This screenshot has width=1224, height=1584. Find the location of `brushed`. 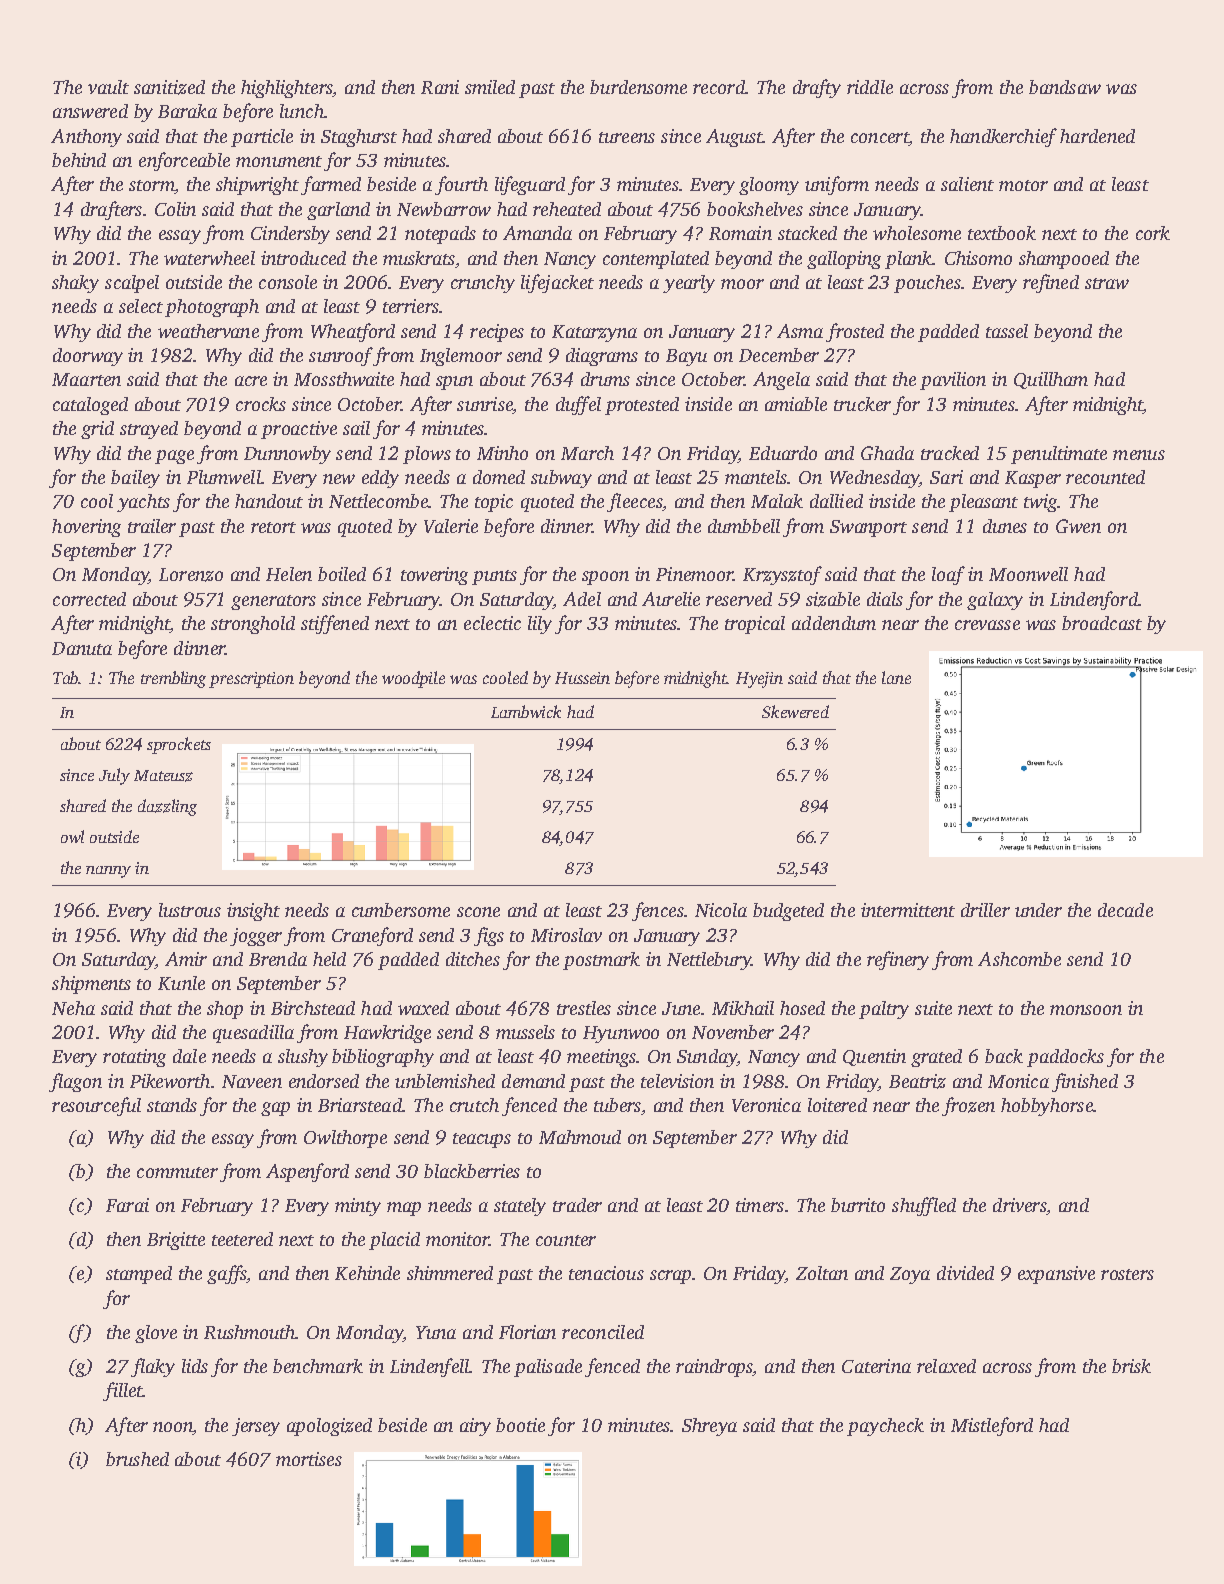

brushed is located at coordinates (137, 1459).
